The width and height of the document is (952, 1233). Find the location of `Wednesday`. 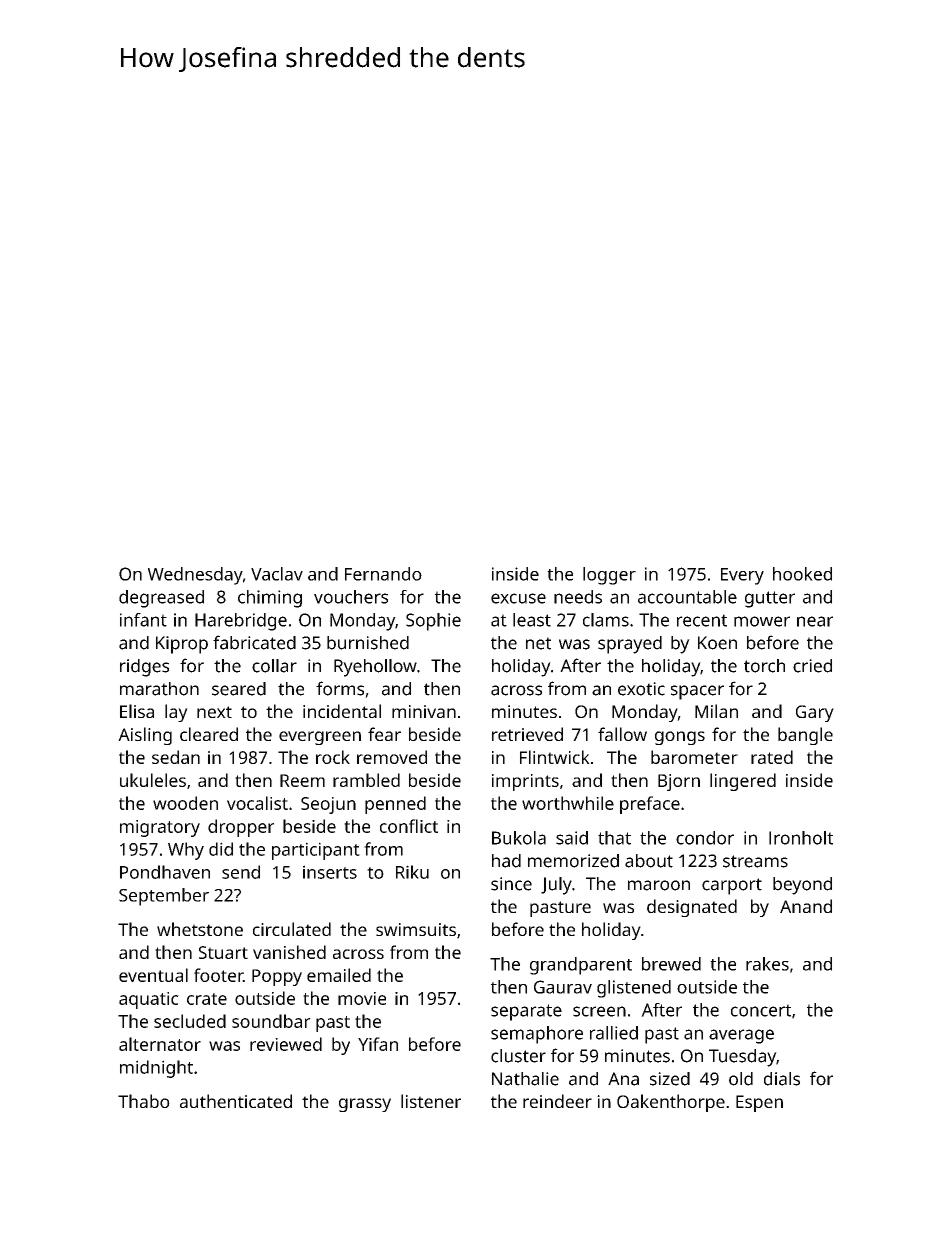

Wednesday is located at coordinates (195, 576).
